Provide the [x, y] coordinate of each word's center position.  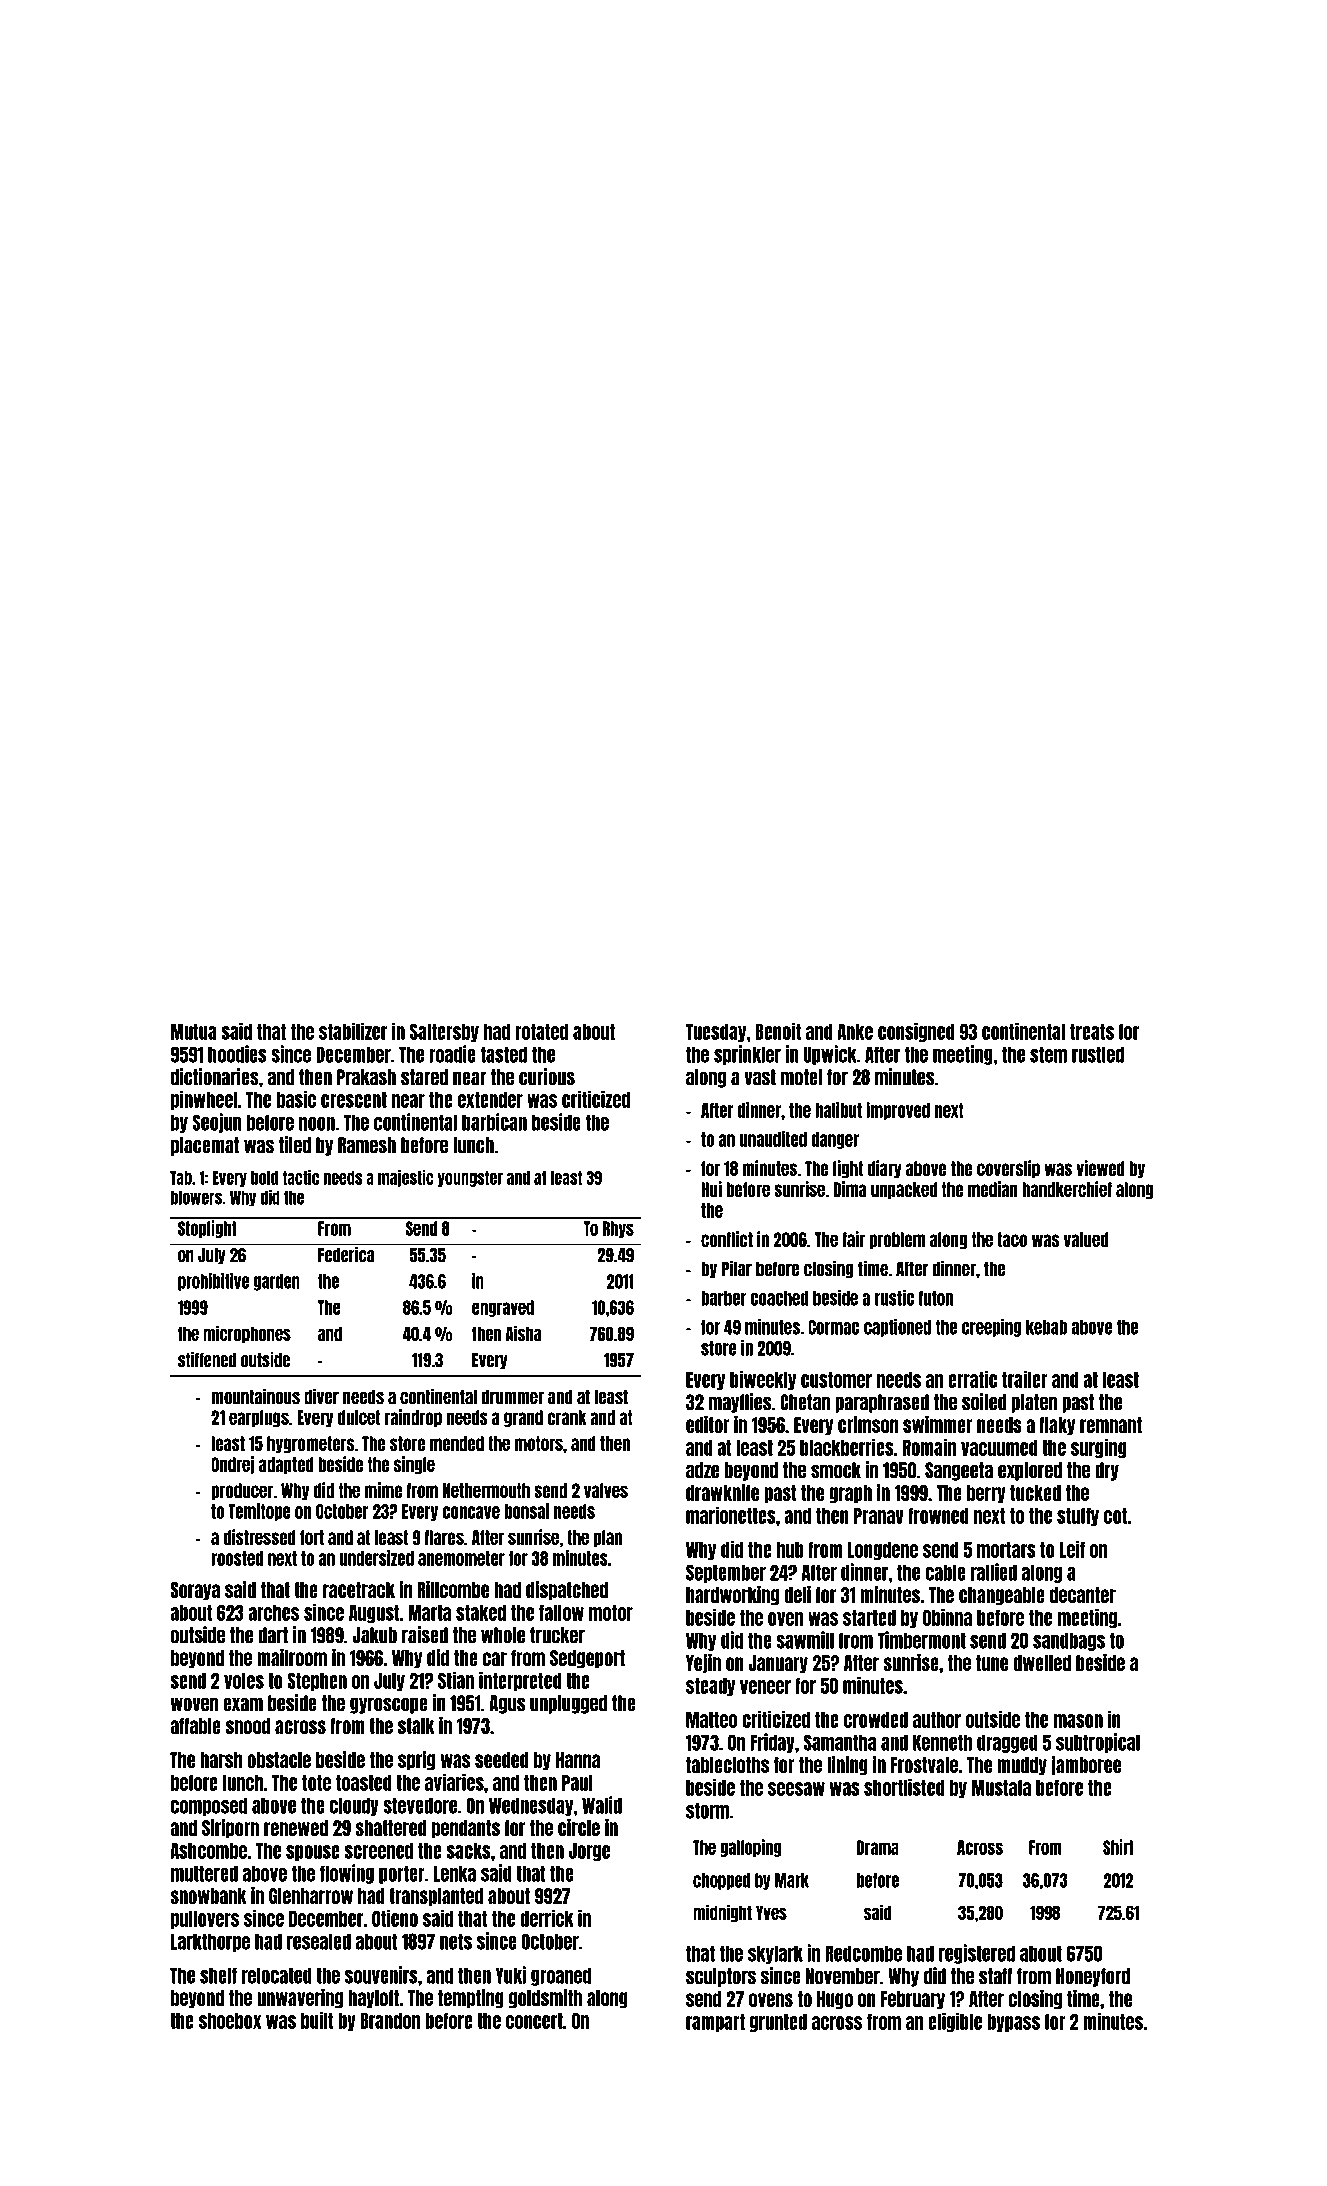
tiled [295, 1145]
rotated [541, 1032]
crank [567, 1417]
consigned [916, 1032]
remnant [1111, 1425]
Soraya [195, 1591]
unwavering [300, 1999]
